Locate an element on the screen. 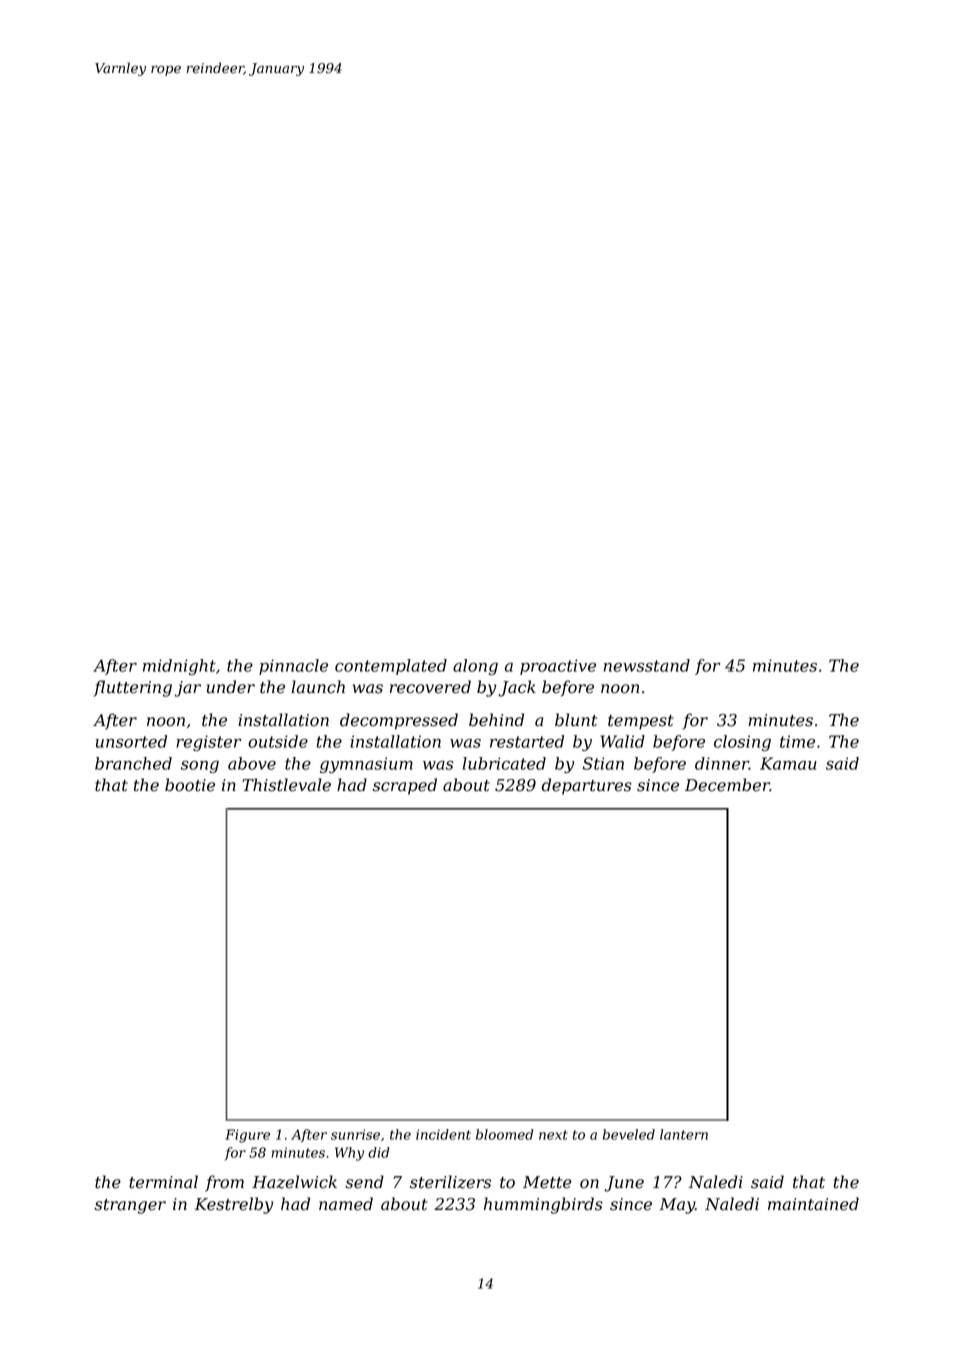 This screenshot has height=1355, width=954. Thistlevale is located at coordinates (286, 785).
